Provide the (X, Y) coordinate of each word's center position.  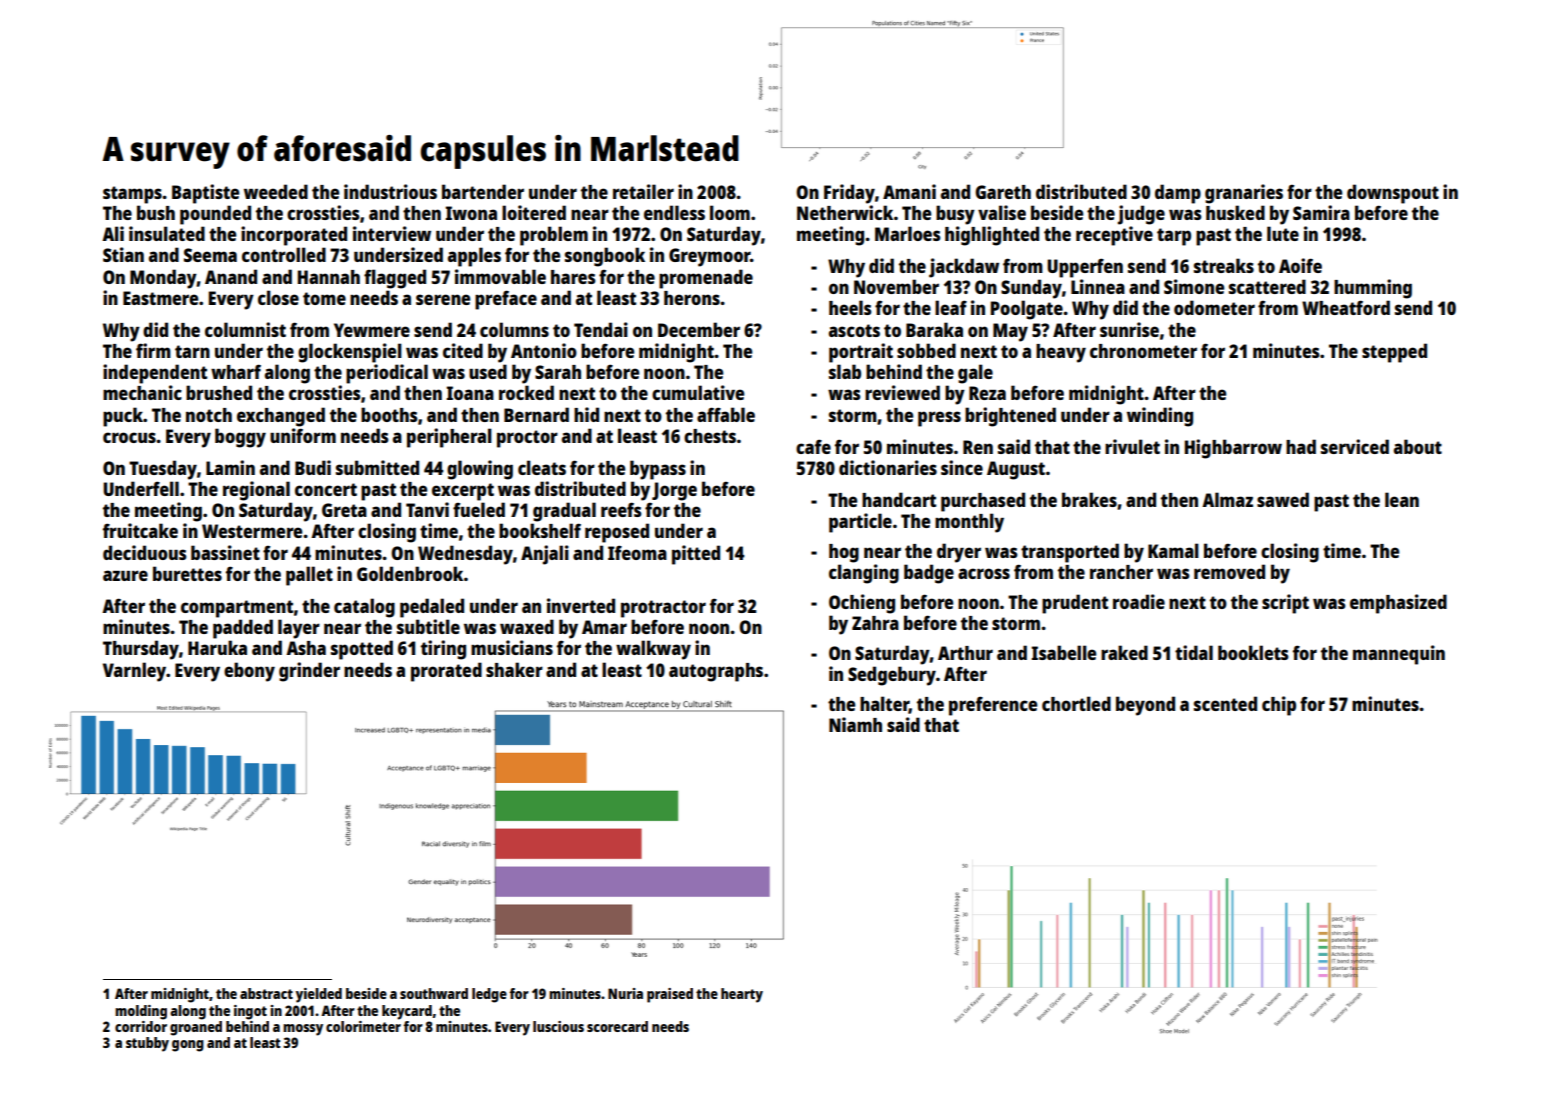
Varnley (134, 672)
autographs (716, 672)
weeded (276, 191)
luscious (558, 1026)
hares (573, 277)
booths (389, 414)
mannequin (1399, 655)
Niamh (855, 724)
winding (1160, 417)
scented (1225, 703)
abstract (266, 993)
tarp (1174, 237)
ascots (854, 330)
